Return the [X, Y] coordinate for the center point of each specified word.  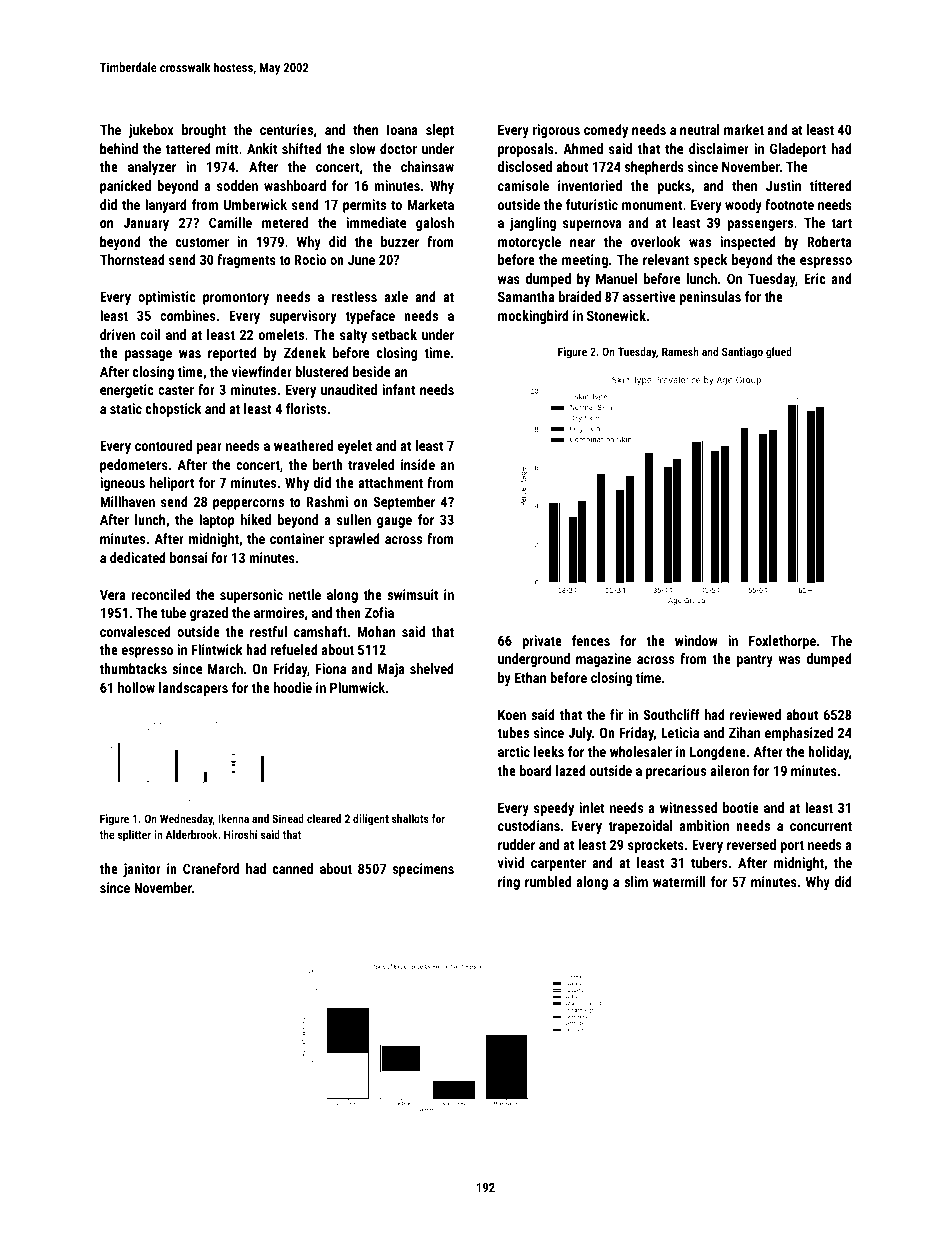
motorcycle [529, 243]
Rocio [310, 259]
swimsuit [412, 594]
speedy [554, 809]
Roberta [829, 241]
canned [293, 868]
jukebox [151, 131]
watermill [679, 881]
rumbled [548, 881]
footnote [789, 204]
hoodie [293, 687]
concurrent [821, 826]
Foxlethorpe [782, 642]
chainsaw [427, 166]
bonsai [188, 557]
